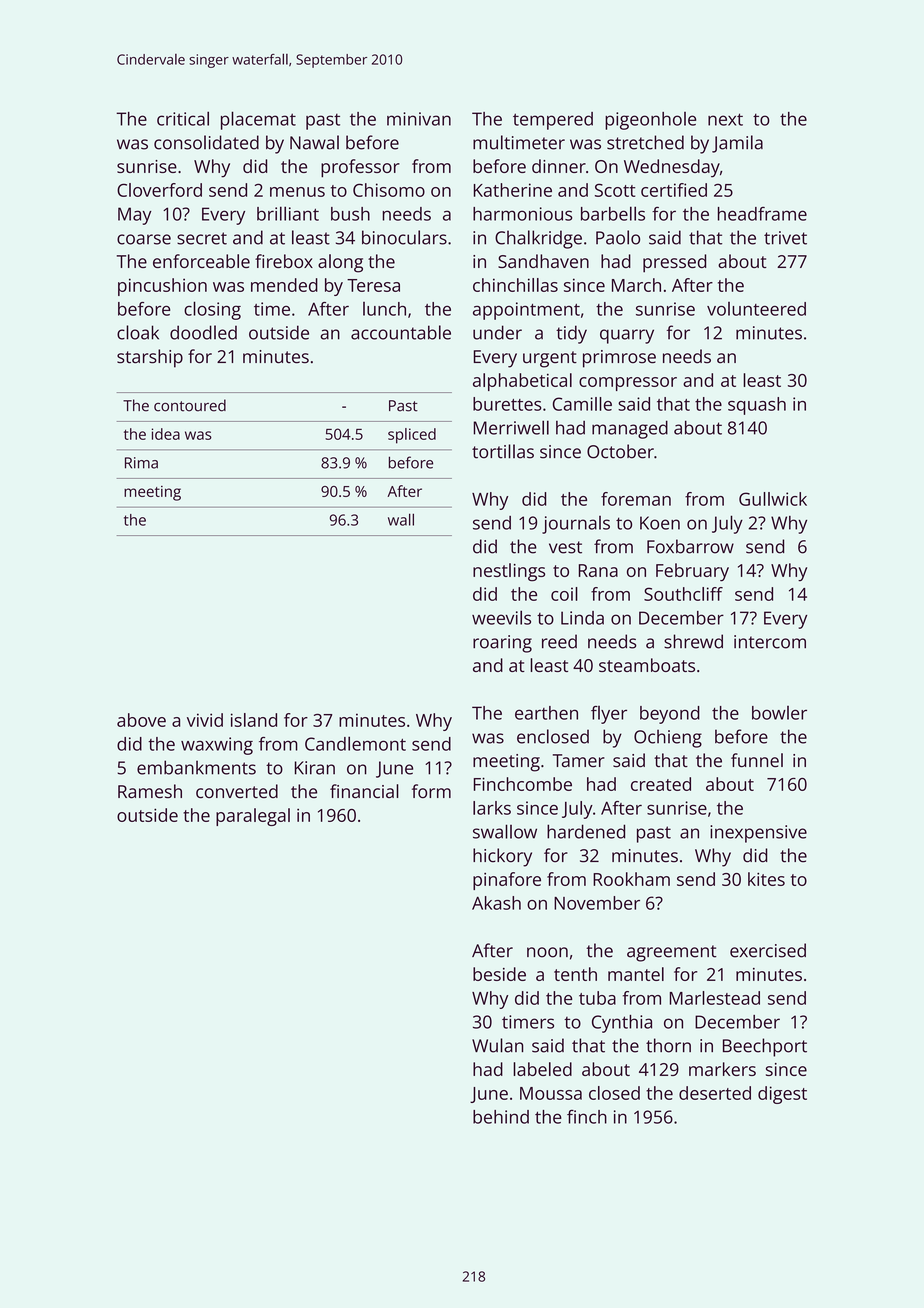 The image size is (924, 1308). Describe the element at coordinates (141, 463) in the screenshot. I see `Rima` at that location.
